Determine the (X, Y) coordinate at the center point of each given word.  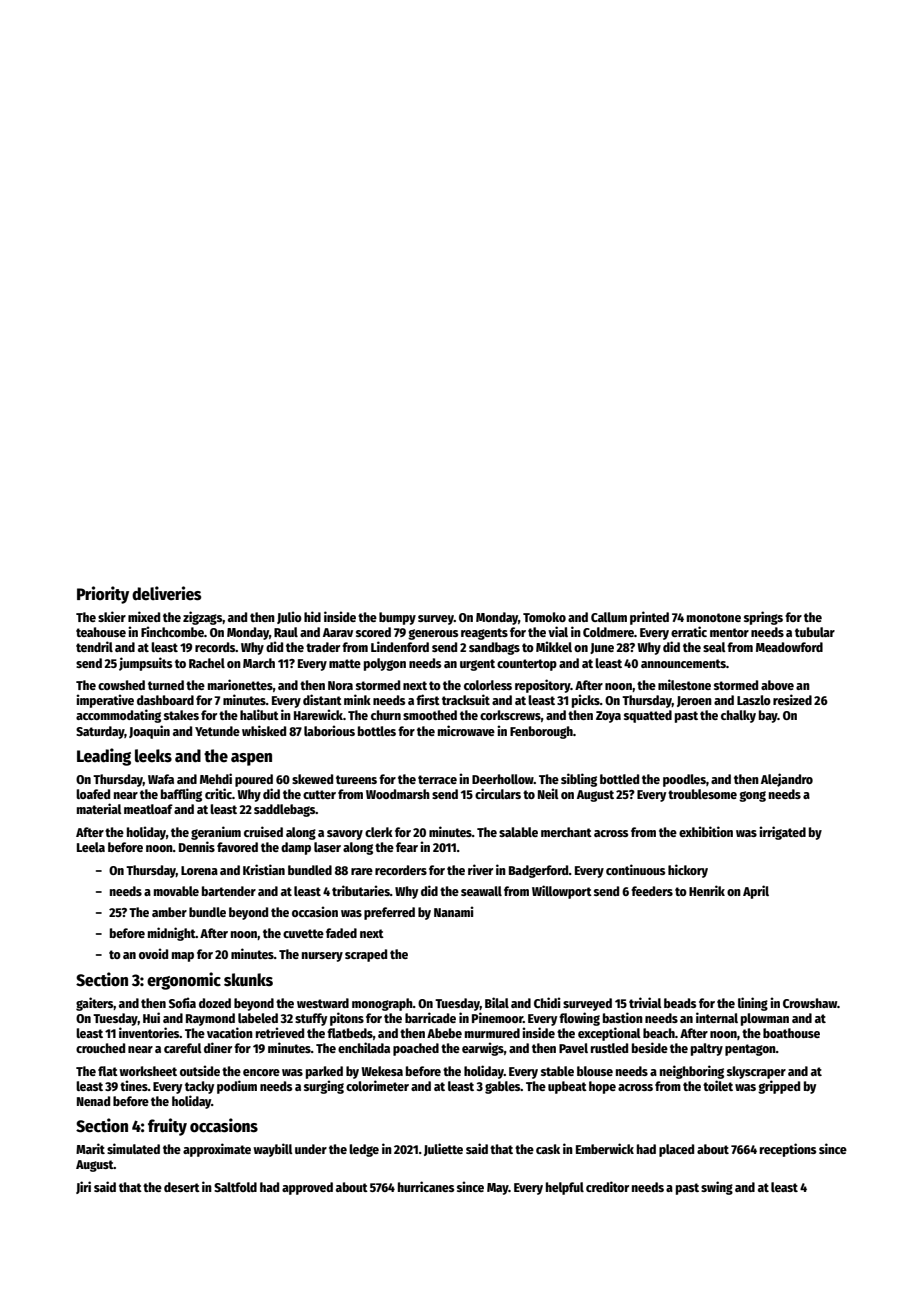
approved (307, 1188)
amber (169, 912)
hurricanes (426, 1186)
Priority (103, 595)
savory (345, 835)
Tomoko (544, 617)
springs (763, 618)
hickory (688, 871)
